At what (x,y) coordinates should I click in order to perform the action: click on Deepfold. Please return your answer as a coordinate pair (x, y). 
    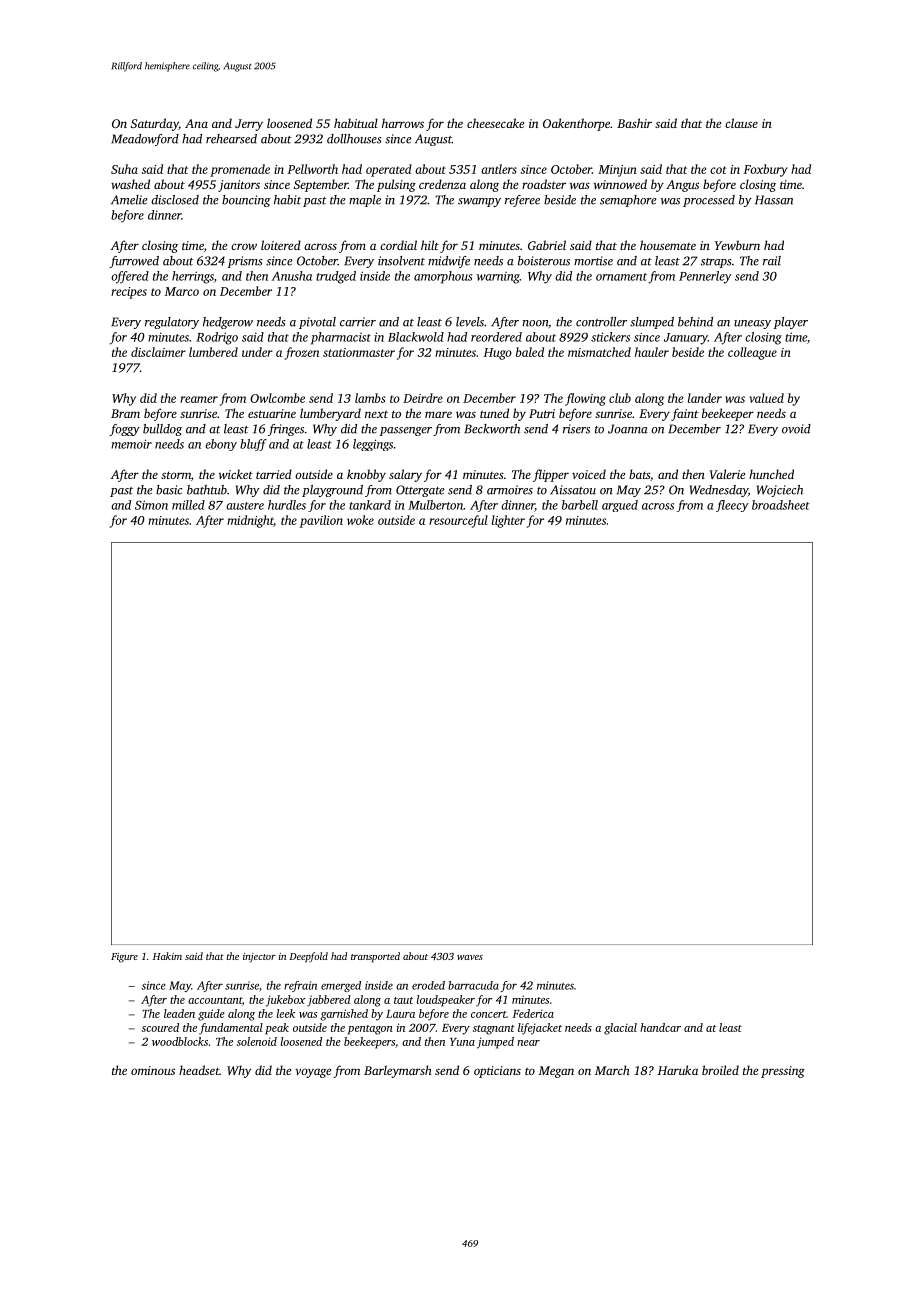
    Looking at the image, I should click on (308, 957).
